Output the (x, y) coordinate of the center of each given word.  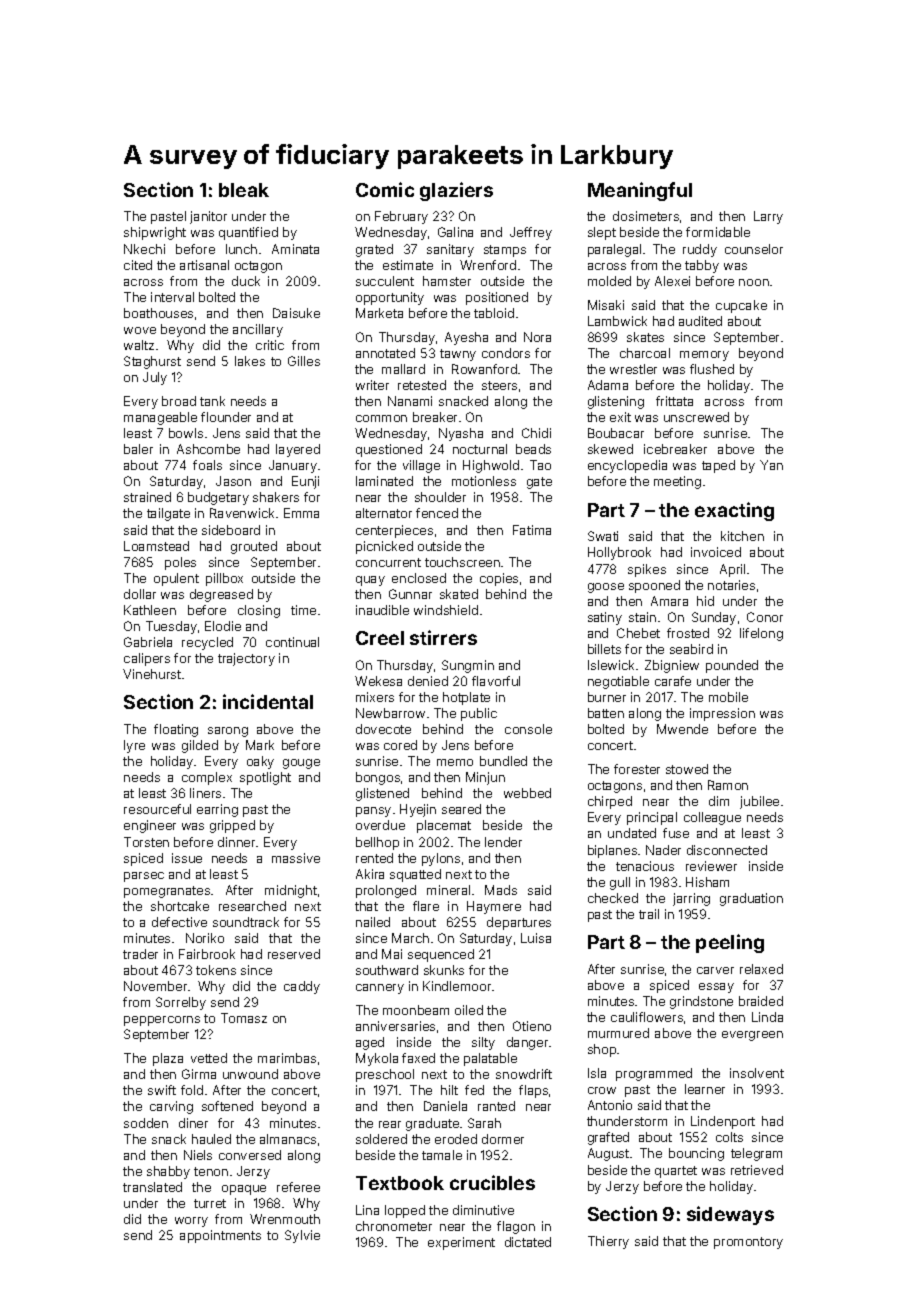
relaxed (761, 969)
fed (474, 1090)
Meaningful (640, 191)
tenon (211, 1171)
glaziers (456, 191)
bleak (244, 190)
